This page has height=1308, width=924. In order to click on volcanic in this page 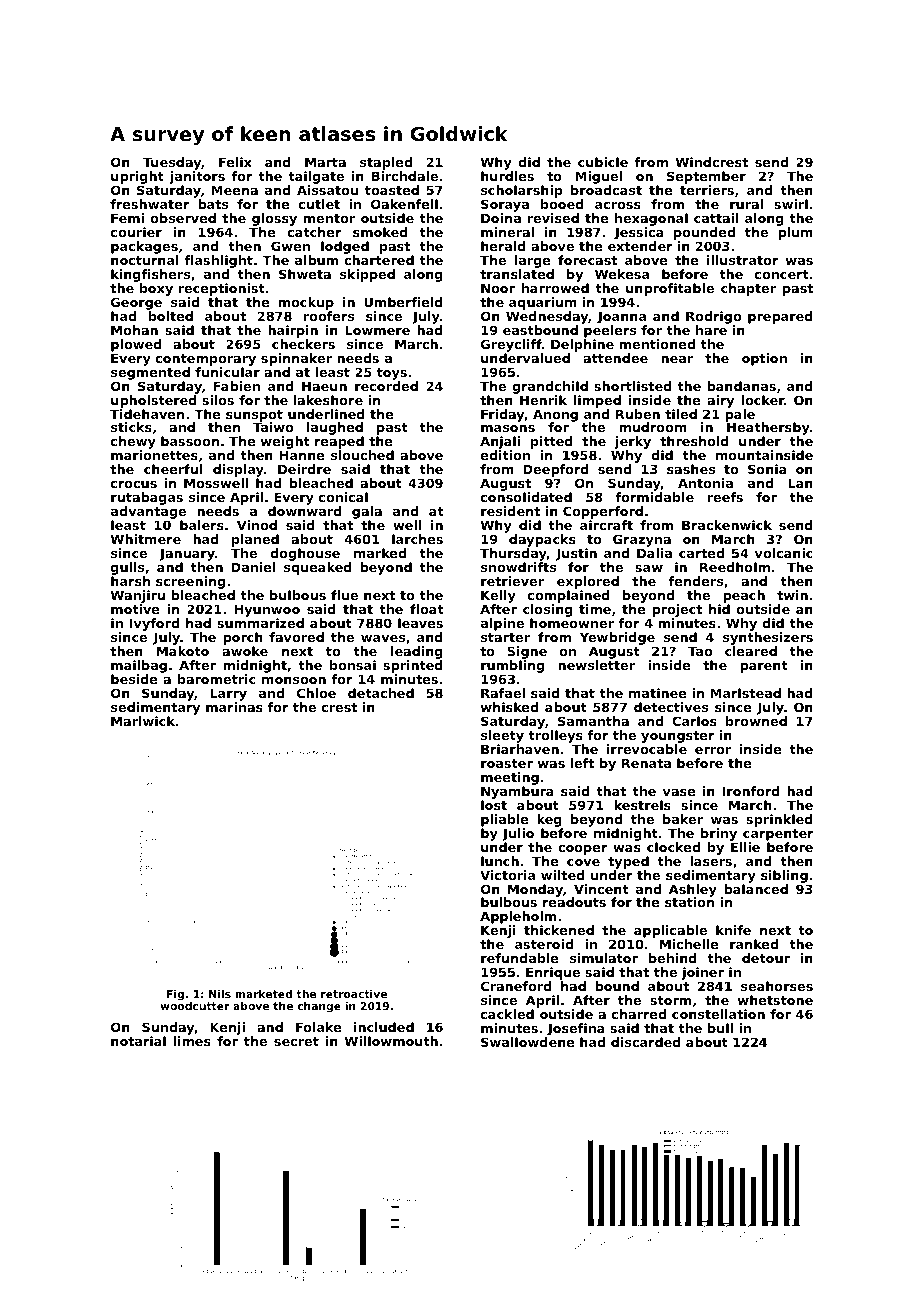, I will do `click(784, 553)`.
